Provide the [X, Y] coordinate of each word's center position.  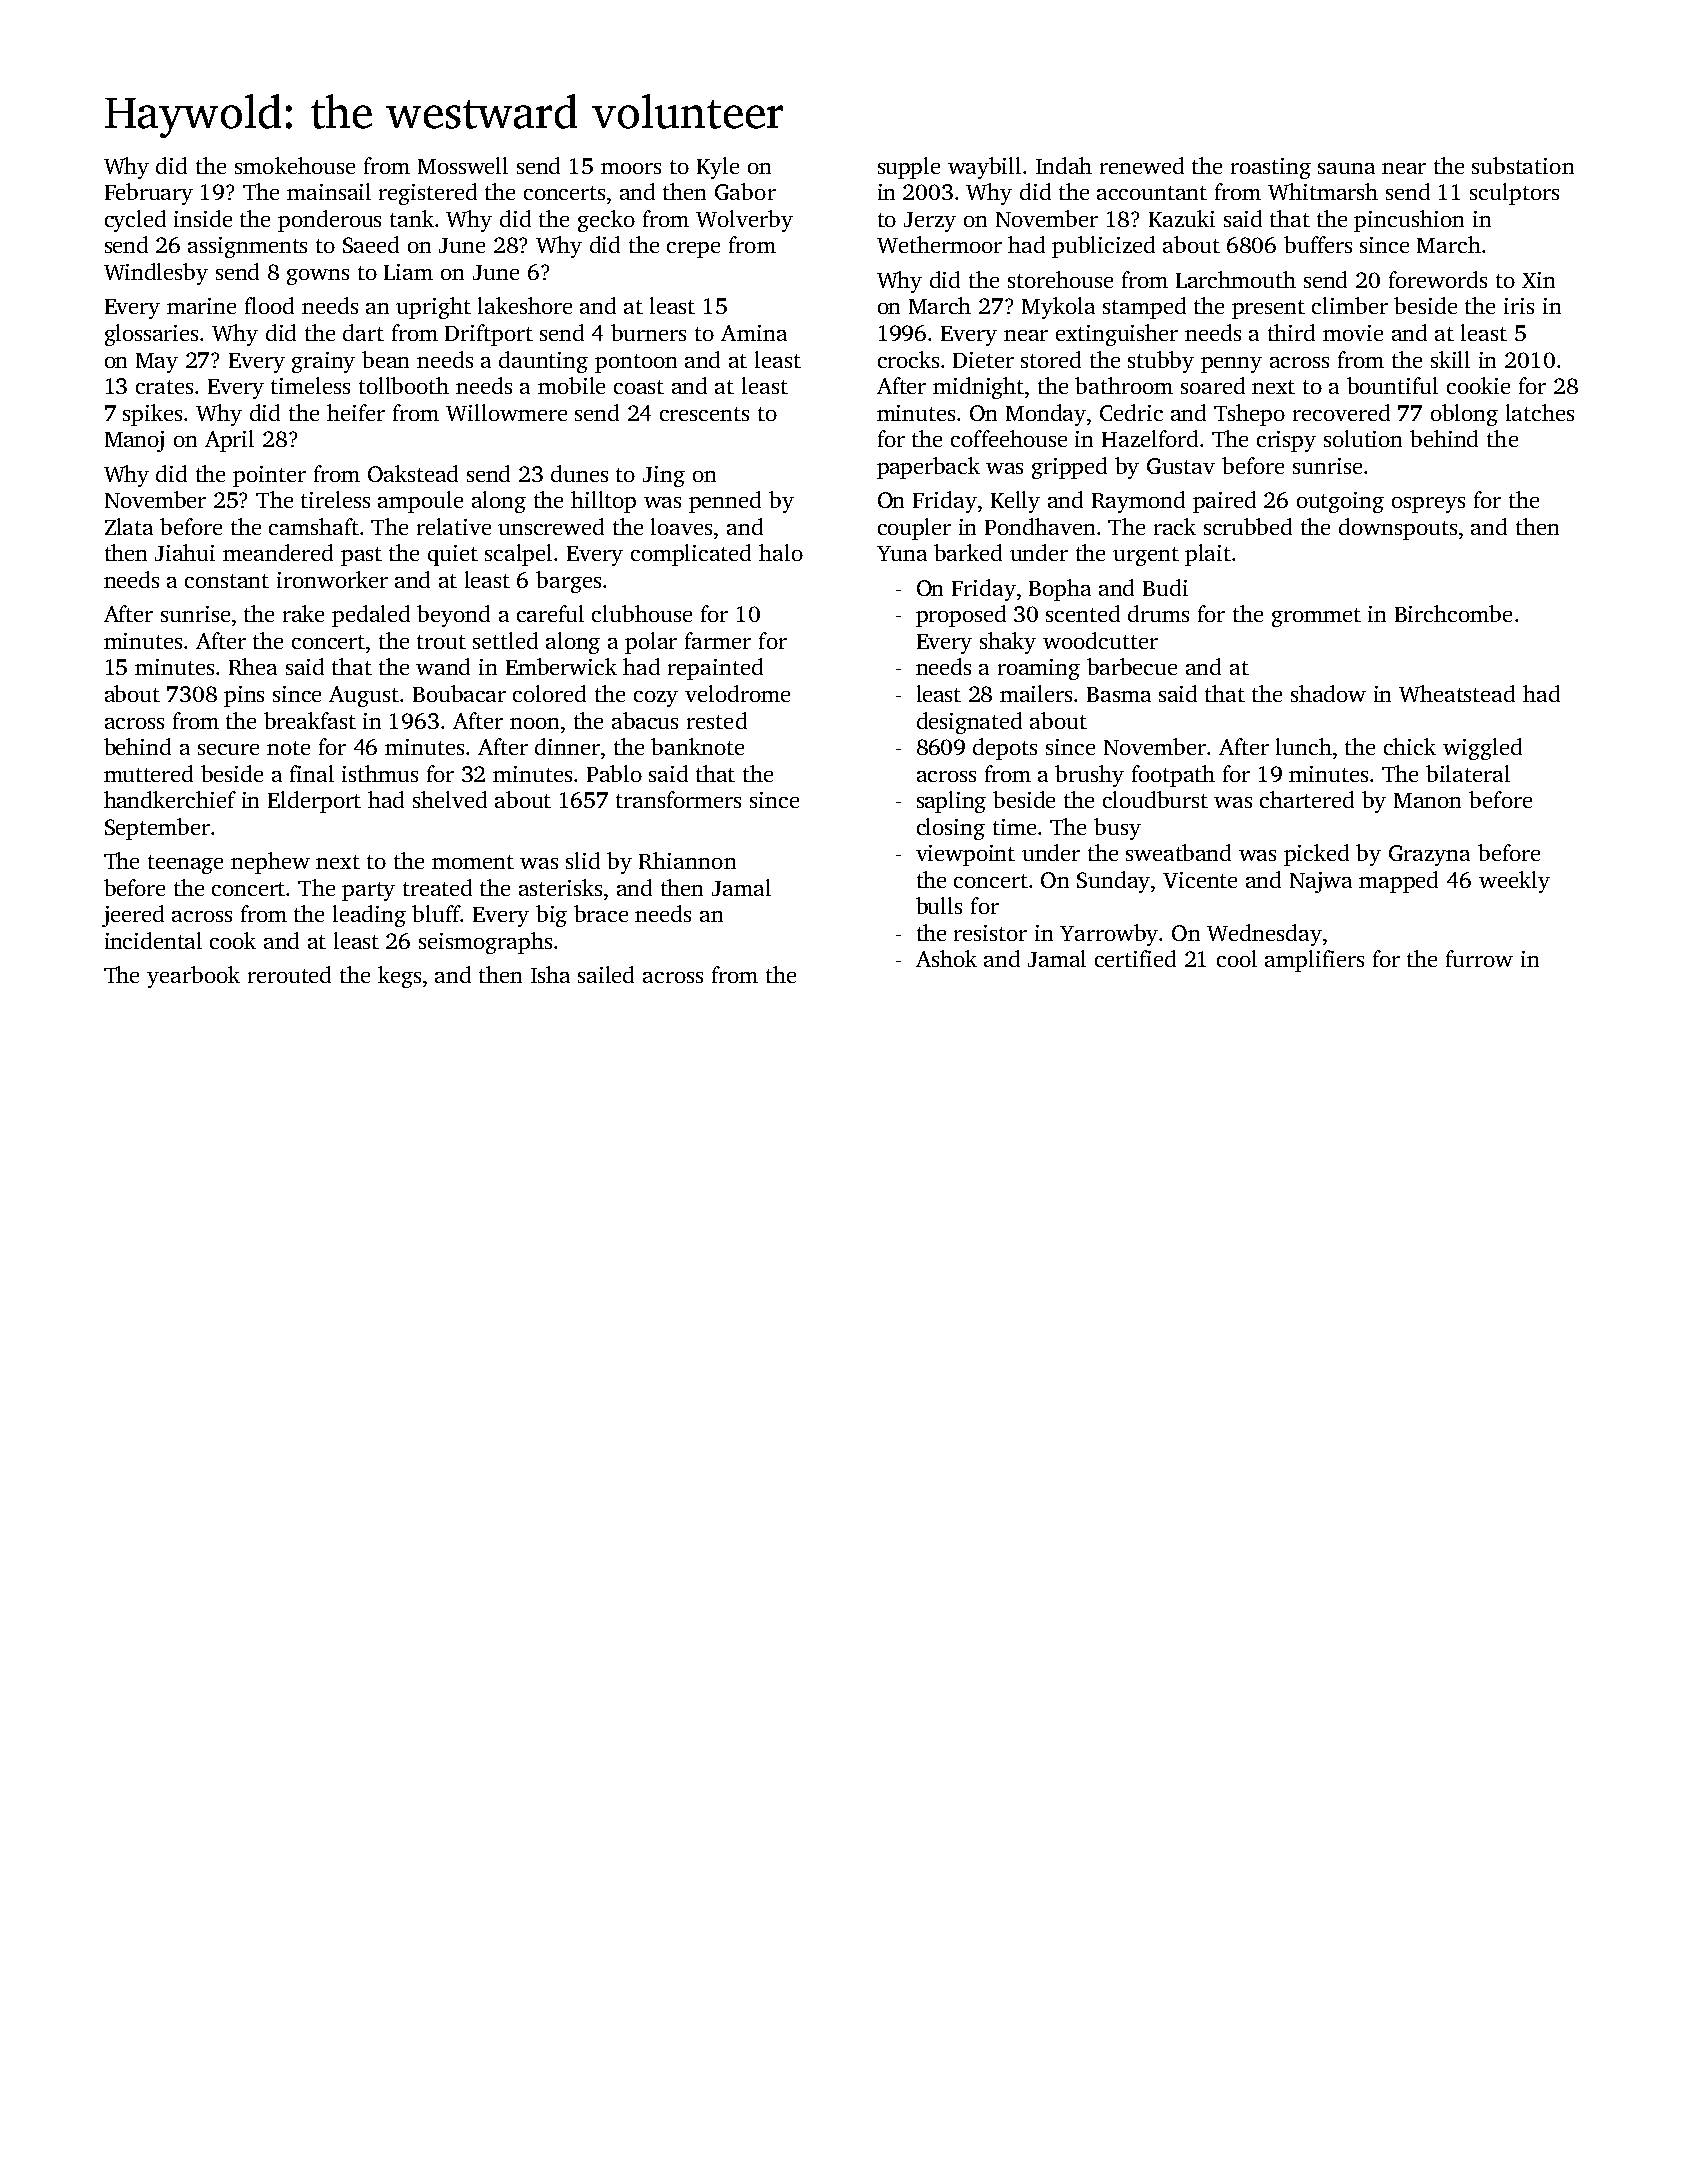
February [149, 194]
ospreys [1428, 505]
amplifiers [1314, 961]
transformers [678, 799]
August [364, 696]
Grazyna [1429, 855]
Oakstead [413, 473]
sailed [606, 974]
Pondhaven [1040, 526]
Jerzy [930, 222]
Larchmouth [1236, 279]
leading [369, 916]
